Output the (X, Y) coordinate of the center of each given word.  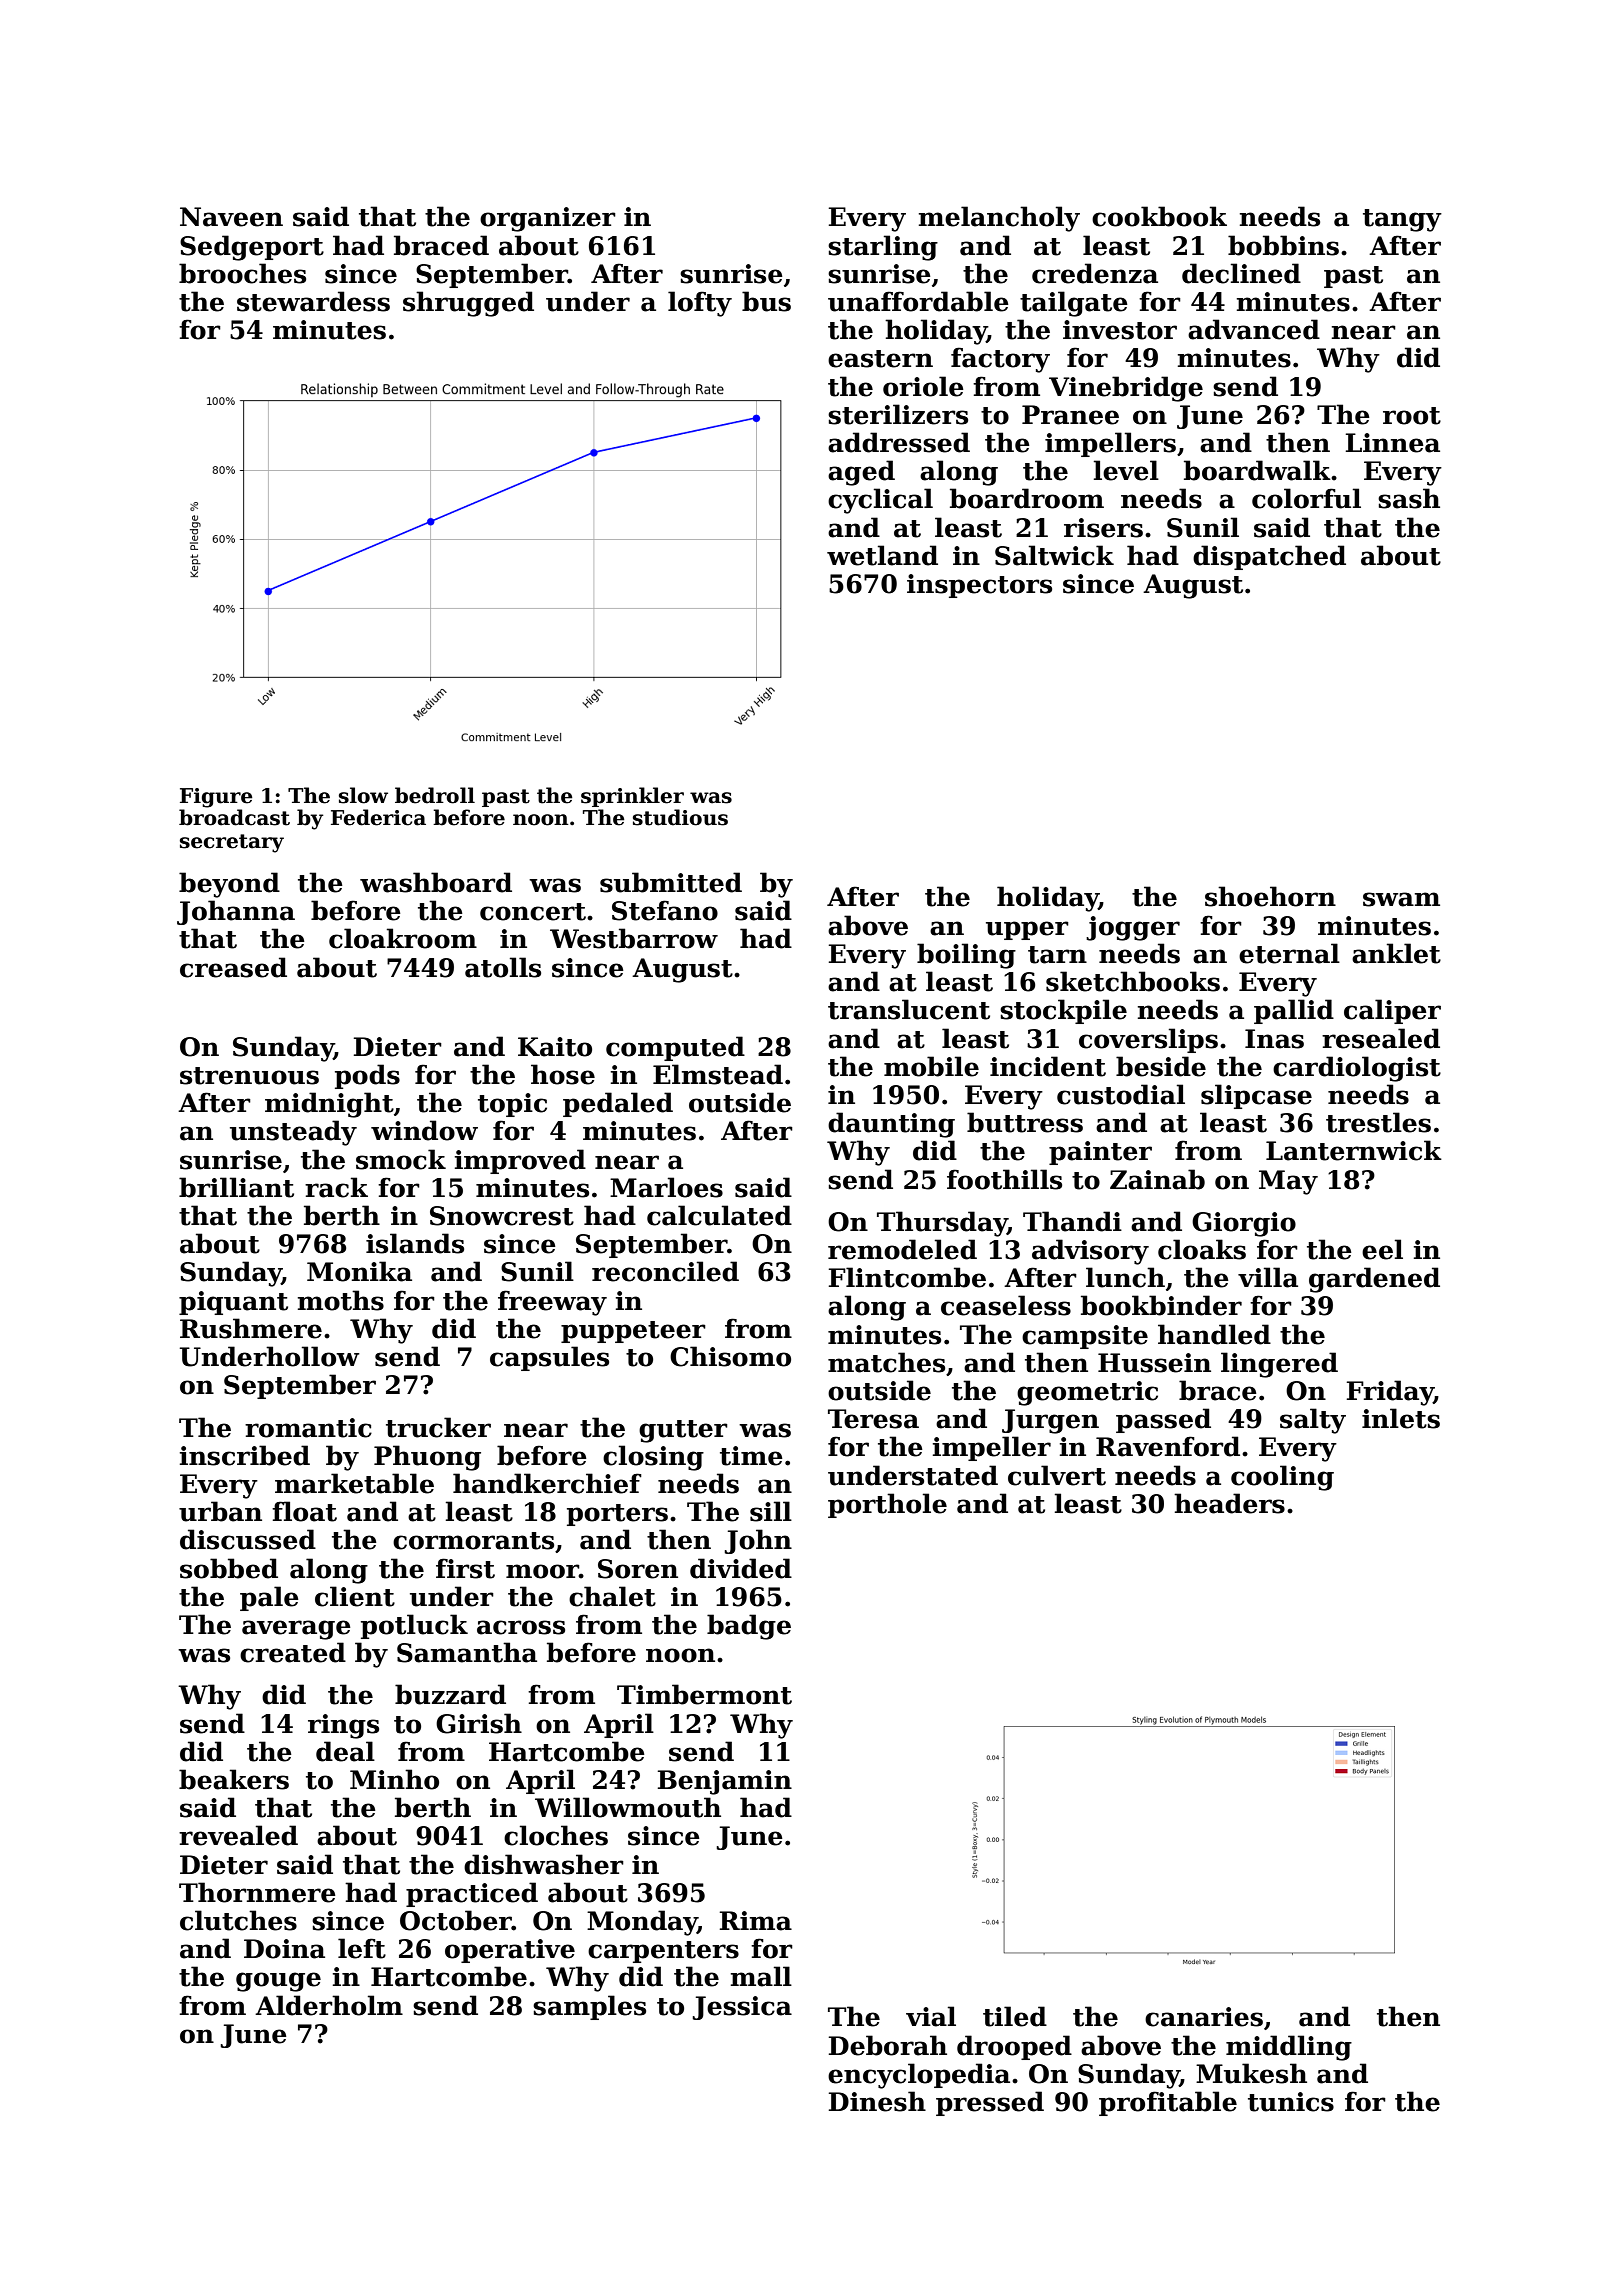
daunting (891, 1125)
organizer (548, 219)
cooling (1282, 1478)
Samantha (467, 1652)
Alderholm (329, 2005)
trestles (1378, 1122)
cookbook (1159, 216)
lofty (700, 304)
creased (233, 967)
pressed (990, 2103)
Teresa (873, 1419)
